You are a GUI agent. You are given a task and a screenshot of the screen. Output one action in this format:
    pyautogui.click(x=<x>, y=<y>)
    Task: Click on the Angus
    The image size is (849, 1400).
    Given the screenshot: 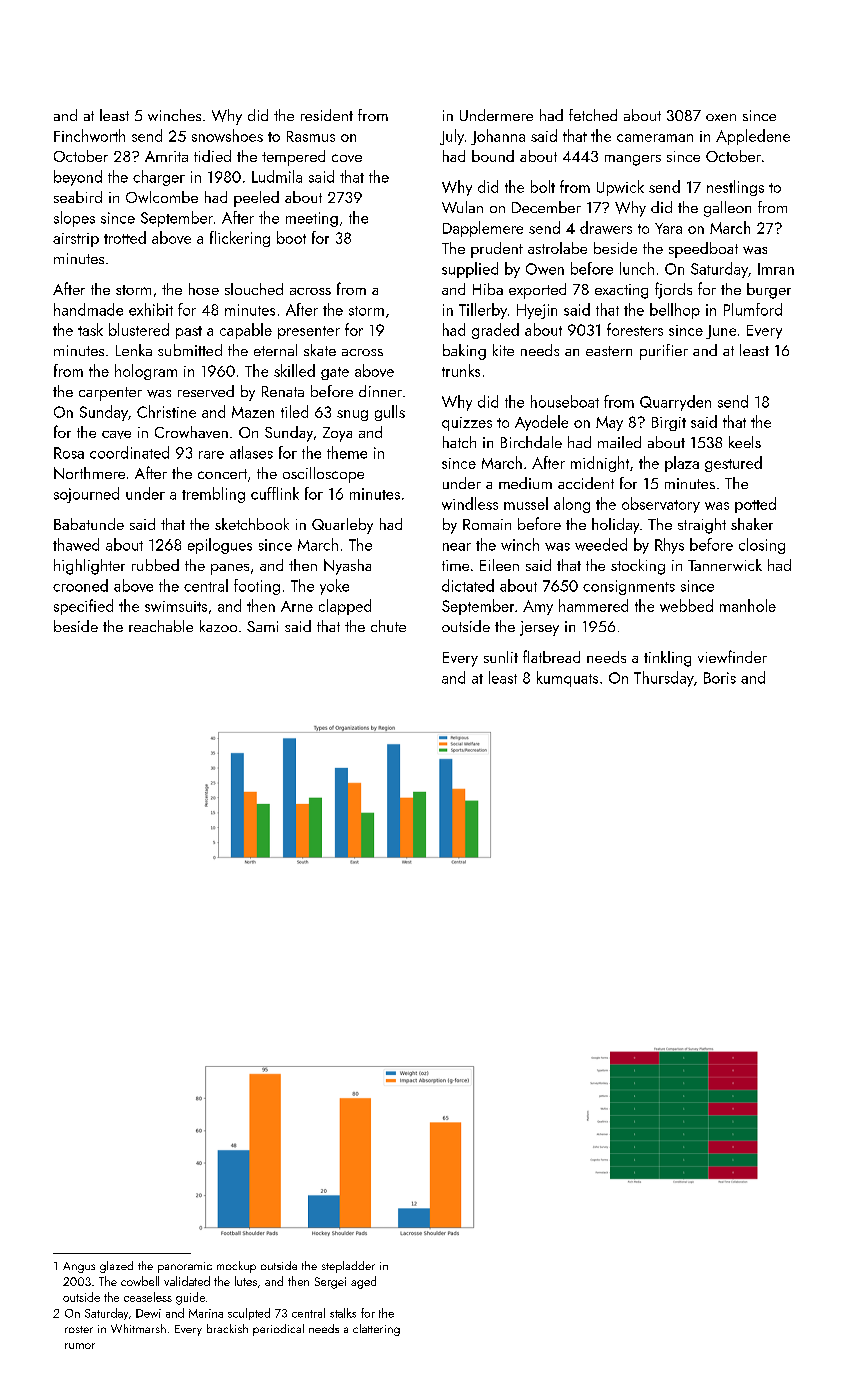 What is the action you would take?
    pyautogui.click(x=79, y=1267)
